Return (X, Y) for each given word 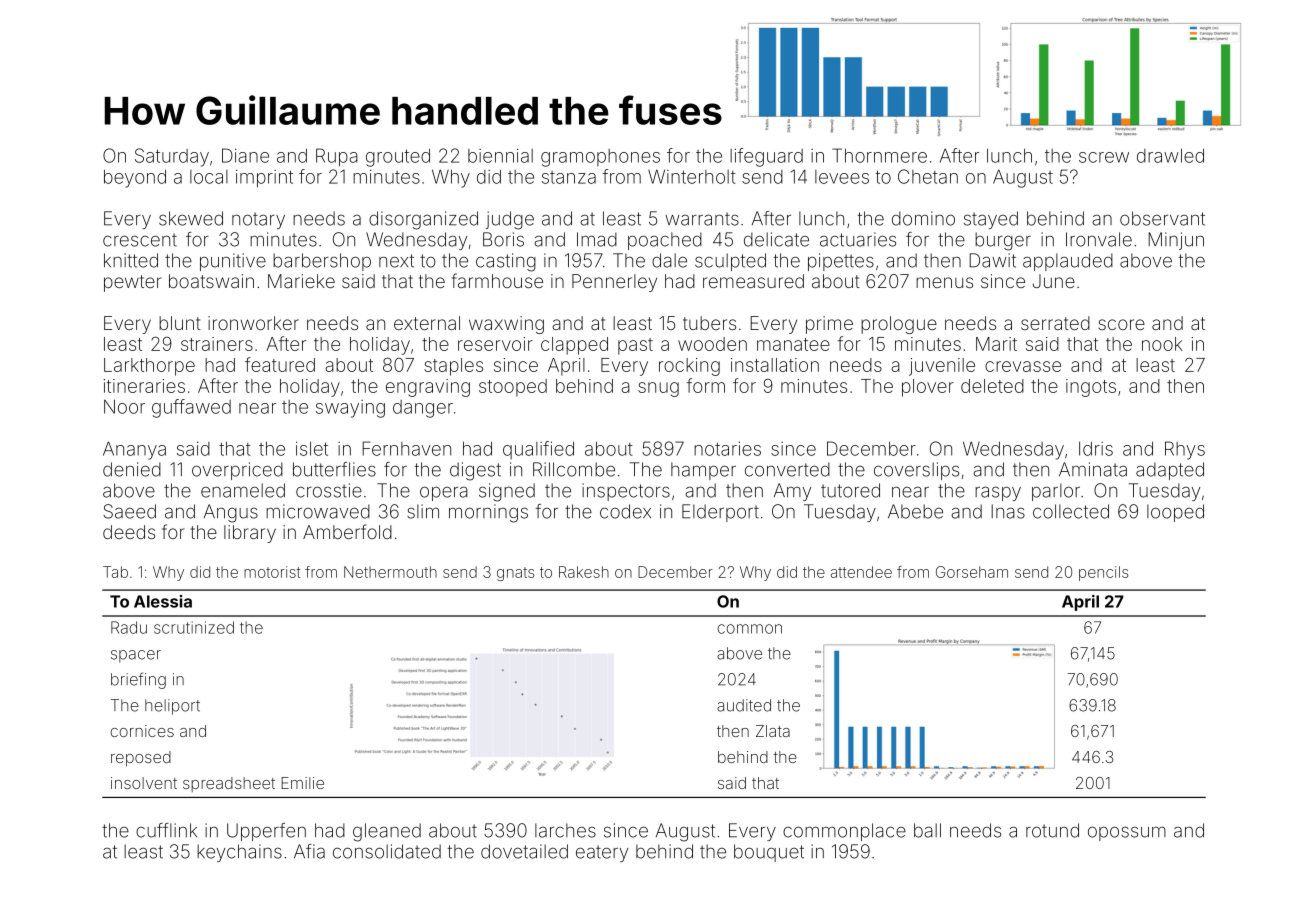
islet (312, 448)
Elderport (720, 513)
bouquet (769, 853)
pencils (1103, 573)
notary (258, 220)
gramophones (600, 158)
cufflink (166, 830)
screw (1104, 157)
